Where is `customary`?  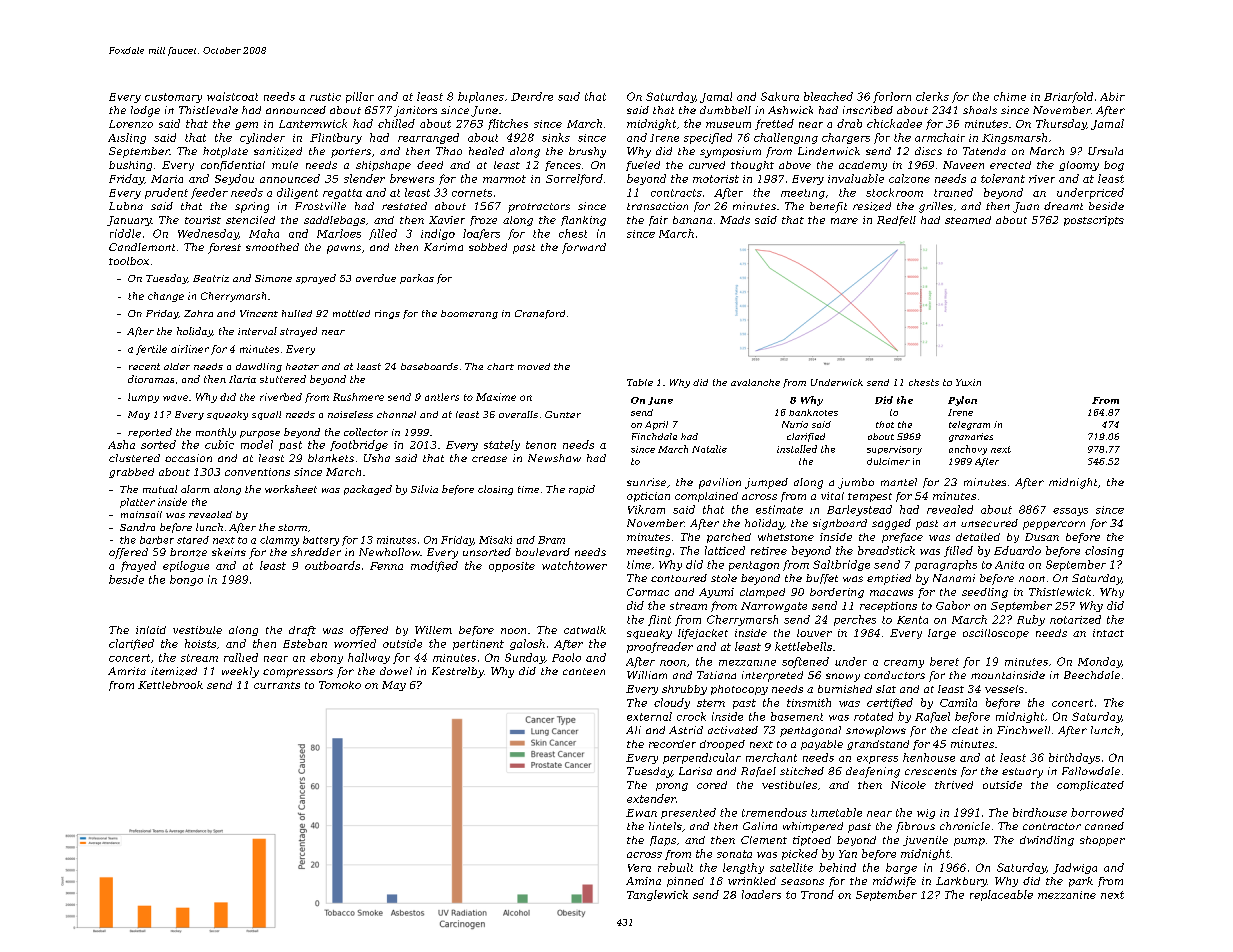 customary is located at coordinates (173, 98).
